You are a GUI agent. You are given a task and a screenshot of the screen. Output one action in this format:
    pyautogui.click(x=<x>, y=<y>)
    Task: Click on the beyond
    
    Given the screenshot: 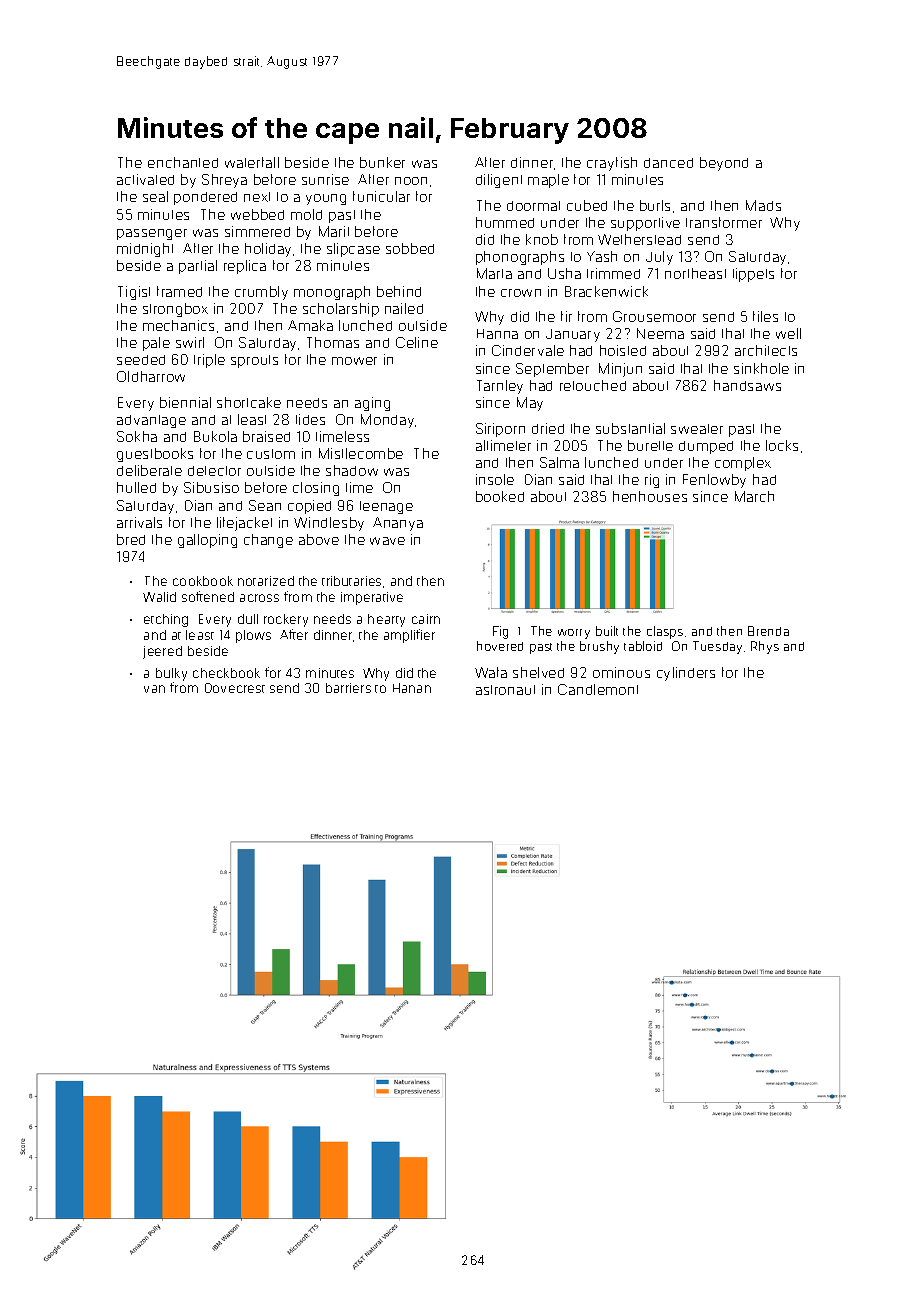 What is the action you would take?
    pyautogui.click(x=724, y=164)
